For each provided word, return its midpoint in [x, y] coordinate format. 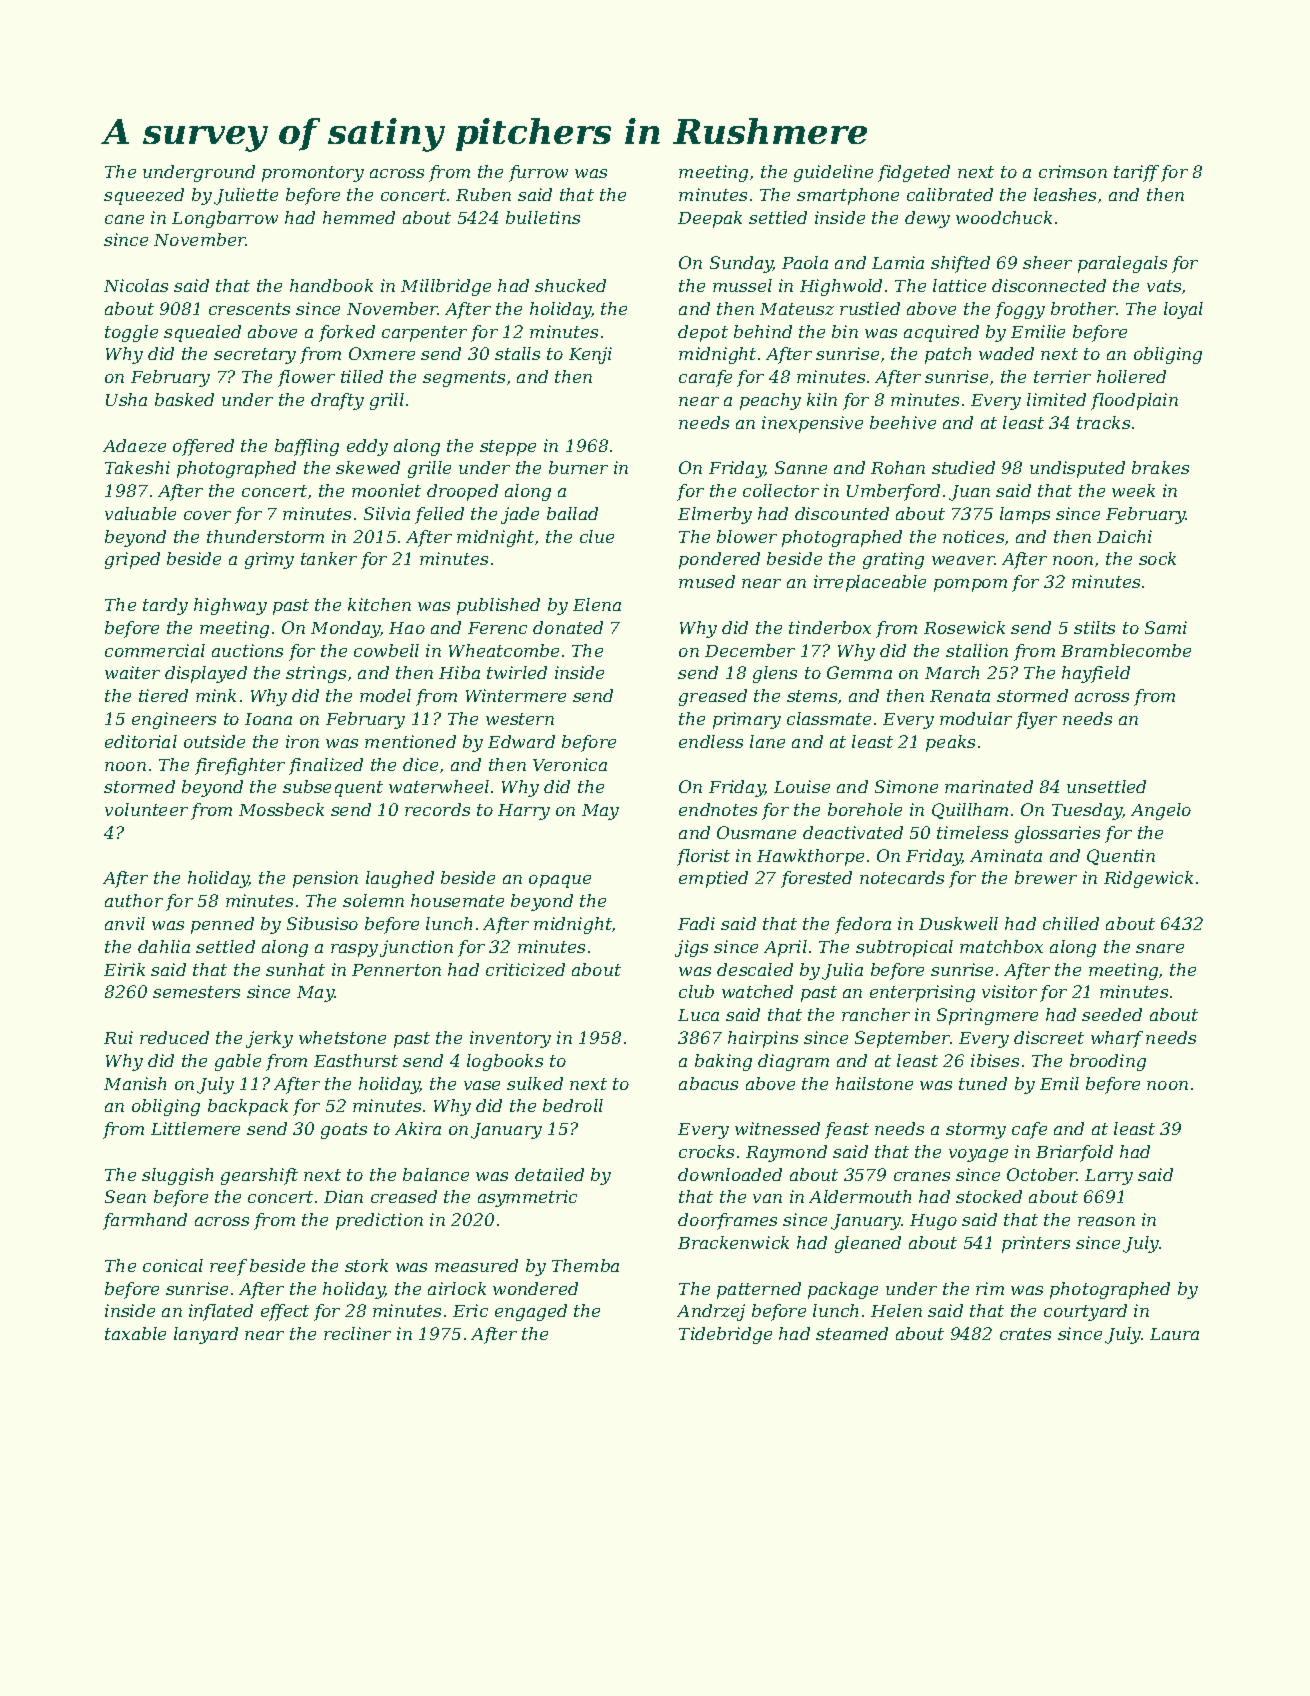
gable [238, 1062]
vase [482, 1085]
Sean [125, 1196]
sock [1157, 558]
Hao [407, 628]
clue [597, 536]
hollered [1131, 376]
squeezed [144, 196]
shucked [570, 285]
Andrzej [711, 1312]
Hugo [933, 1222]
